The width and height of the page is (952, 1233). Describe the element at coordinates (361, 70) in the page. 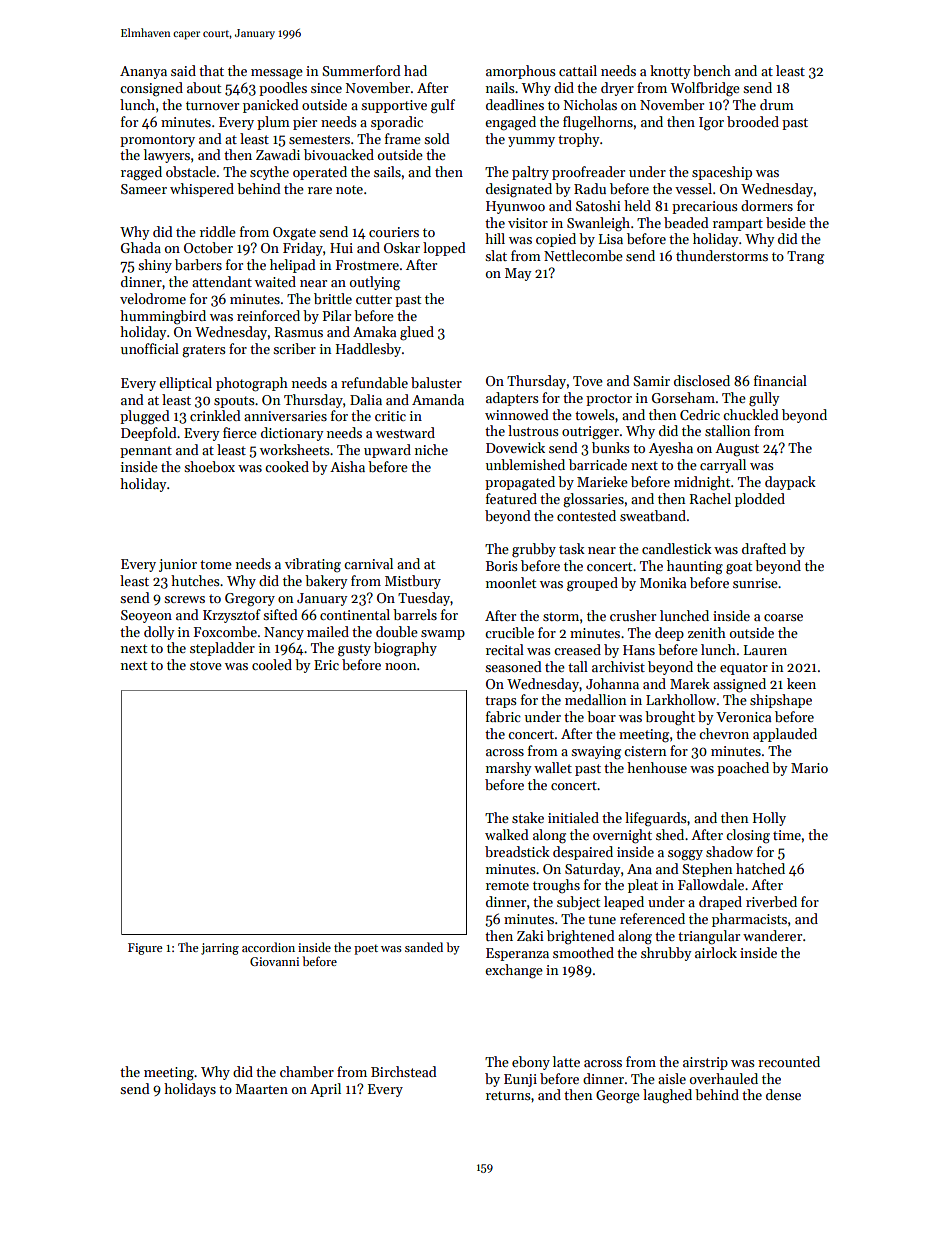

I see `Summerford` at that location.
